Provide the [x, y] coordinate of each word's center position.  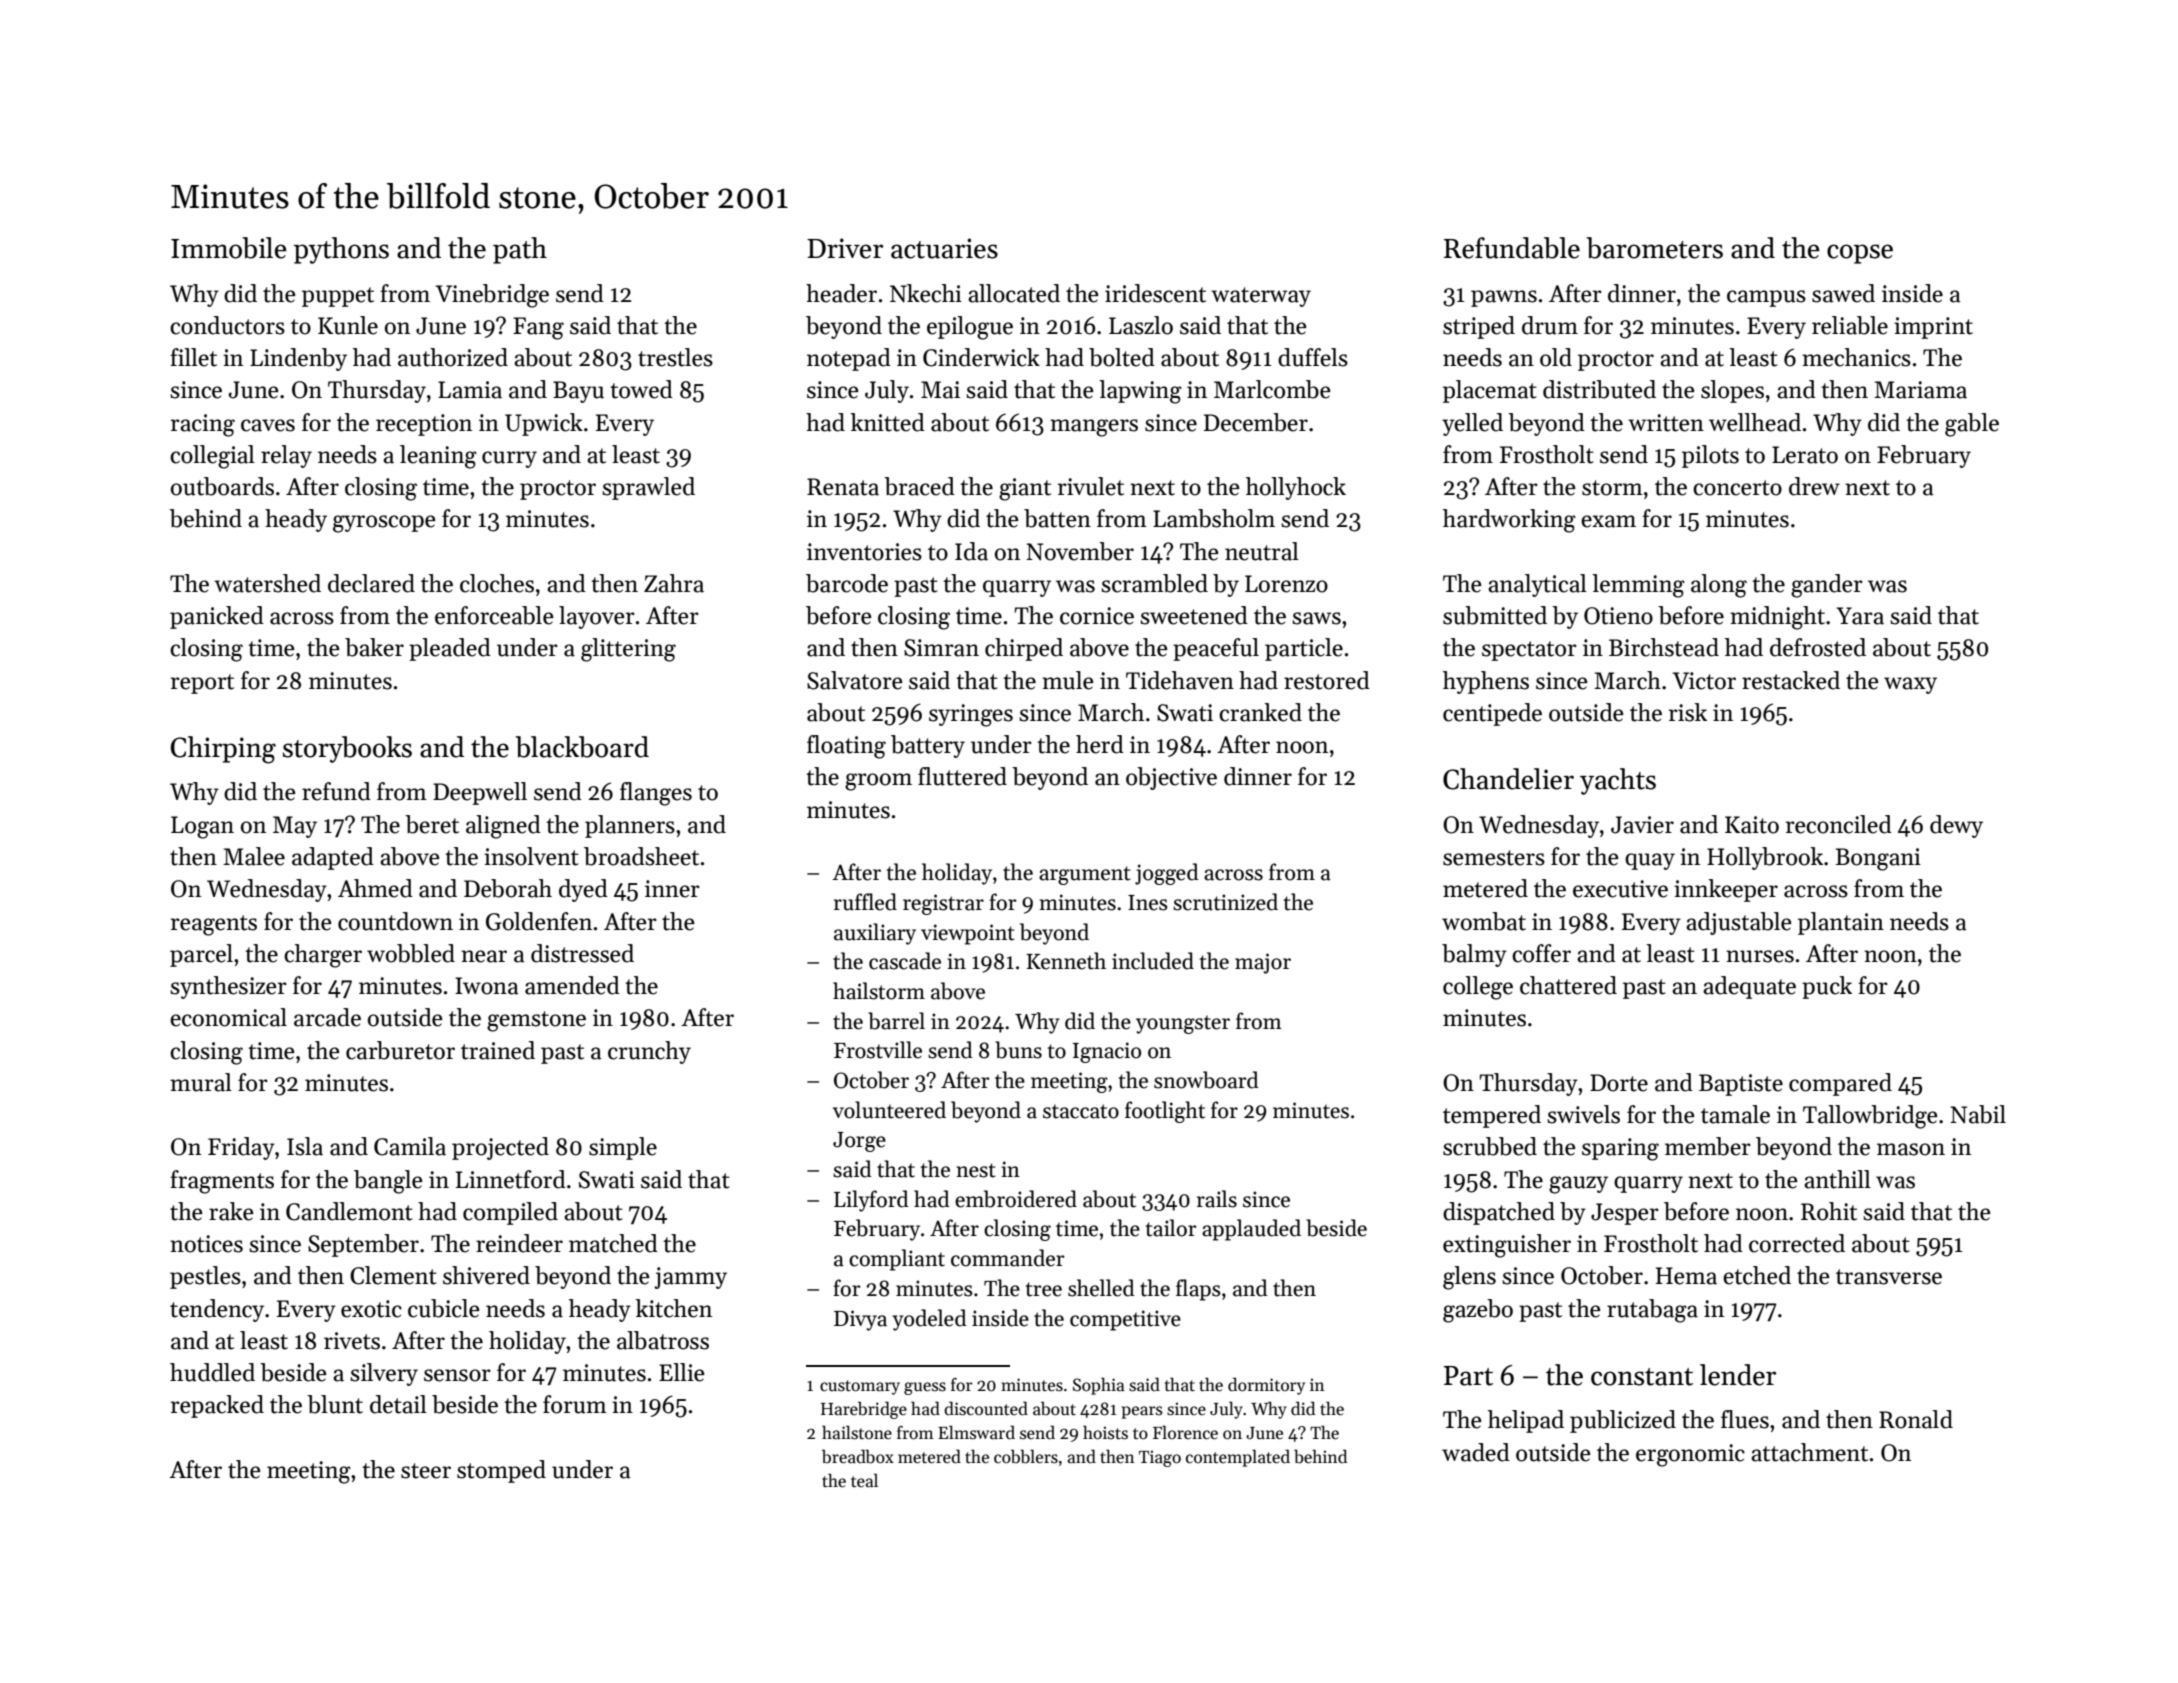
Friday [241, 1148]
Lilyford [871, 1201]
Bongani [1878, 859]
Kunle [348, 325]
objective [1171, 778]
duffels [1313, 357]
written [1666, 423]
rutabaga [1652, 1311]
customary [860, 1387]
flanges [656, 794]
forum [575, 1404]
